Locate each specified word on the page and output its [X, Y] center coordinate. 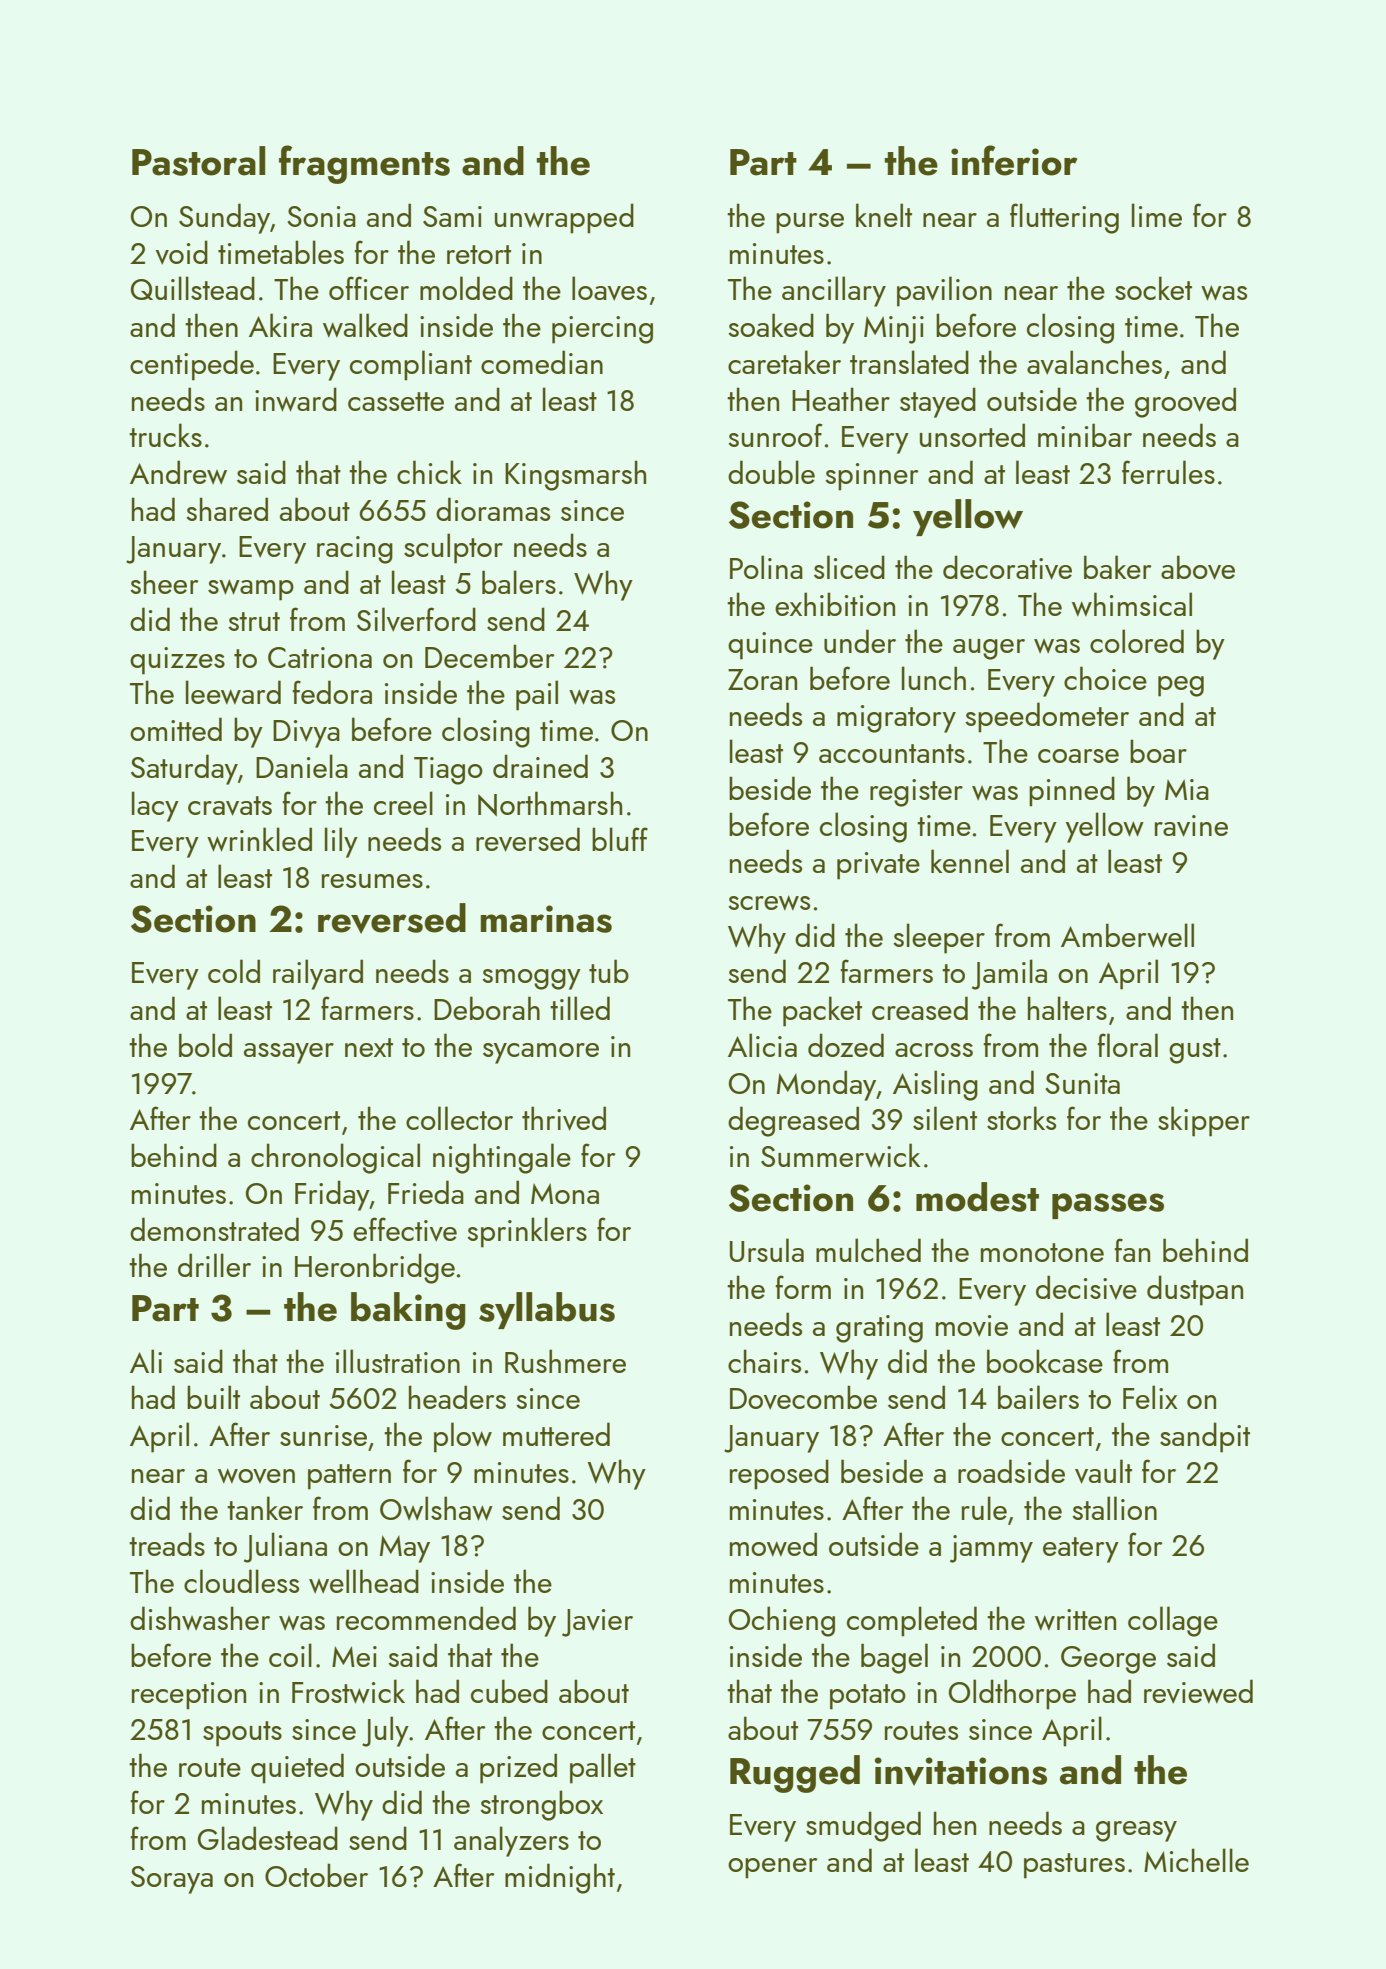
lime [1157, 215]
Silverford [416, 619]
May [405, 1549]
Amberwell [1127, 935]
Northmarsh [550, 803]
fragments [364, 164]
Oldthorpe [1012, 1694]
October [316, 1875]
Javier [597, 1623]
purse [810, 223]
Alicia [762, 1045]
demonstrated [214, 1229]
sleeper [939, 938]
